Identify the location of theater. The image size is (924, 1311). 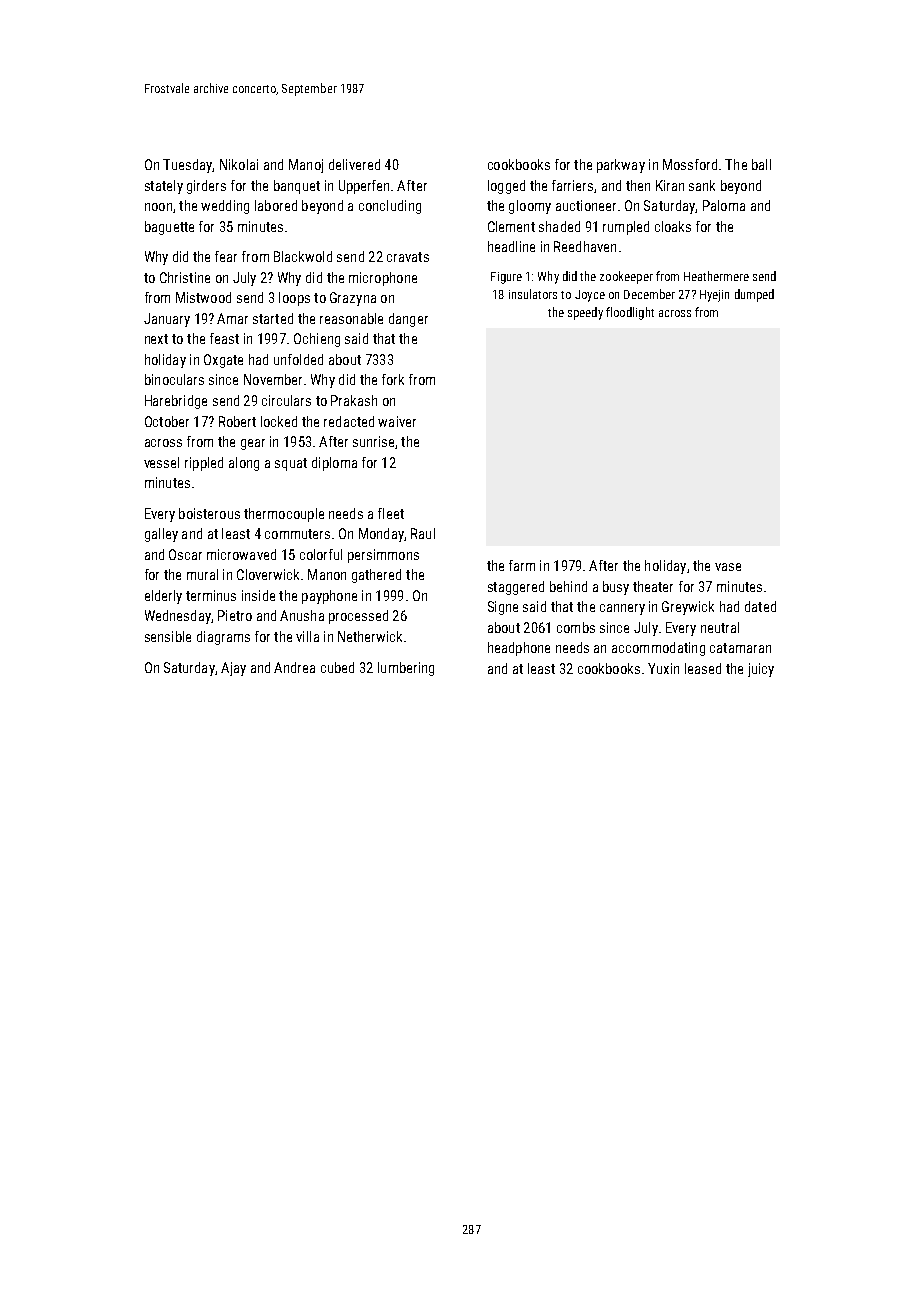
(653, 586).
